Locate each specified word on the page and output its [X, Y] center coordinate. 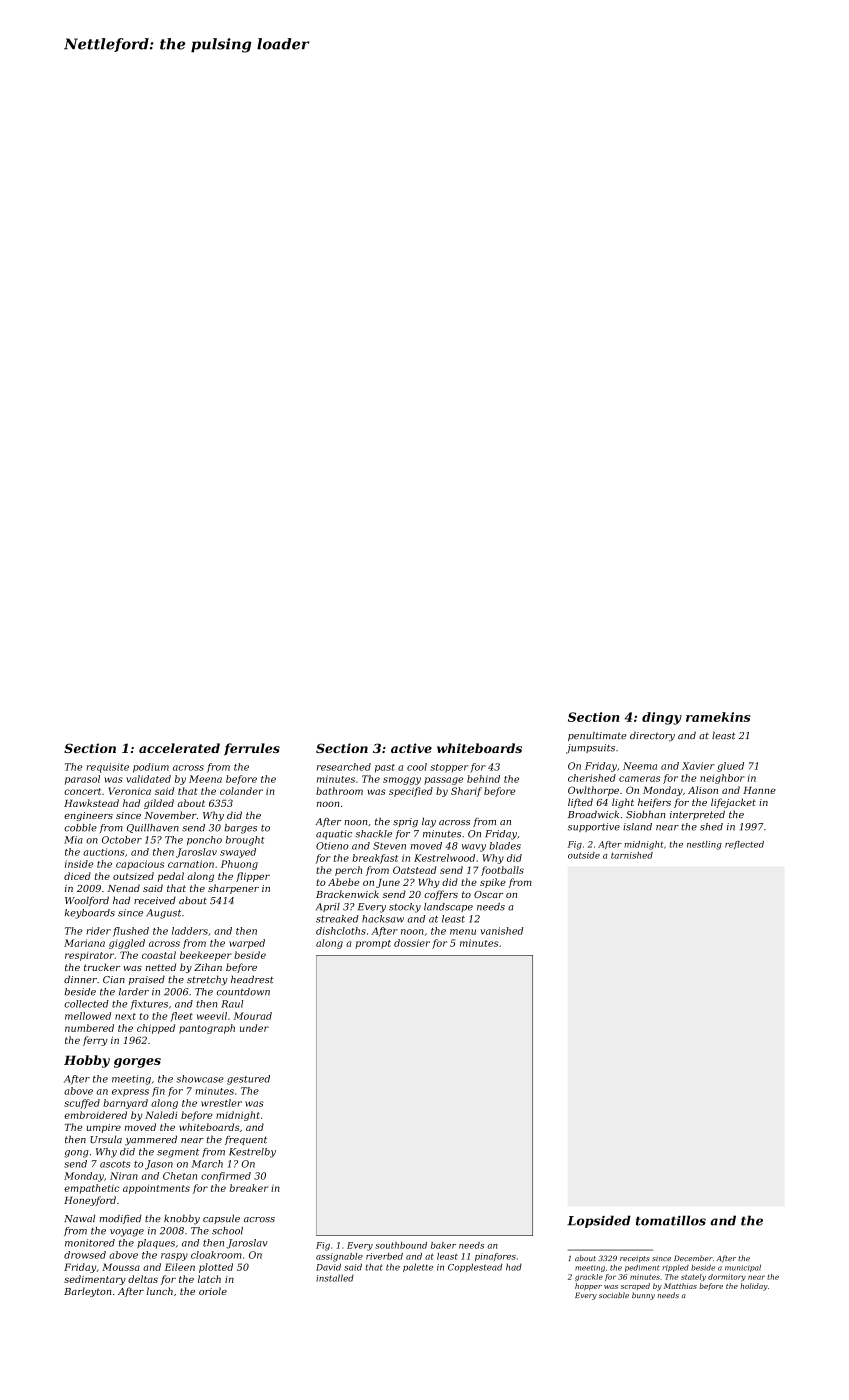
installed [335, 1278]
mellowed [88, 1016]
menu [463, 932]
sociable [614, 1295]
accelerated [179, 748]
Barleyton [87, 1292]
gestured [248, 1080]
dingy [662, 718]
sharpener [233, 889]
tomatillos [671, 1220]
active [411, 748]
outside [584, 855]
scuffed [82, 1104]
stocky [405, 908]
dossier [412, 943]
